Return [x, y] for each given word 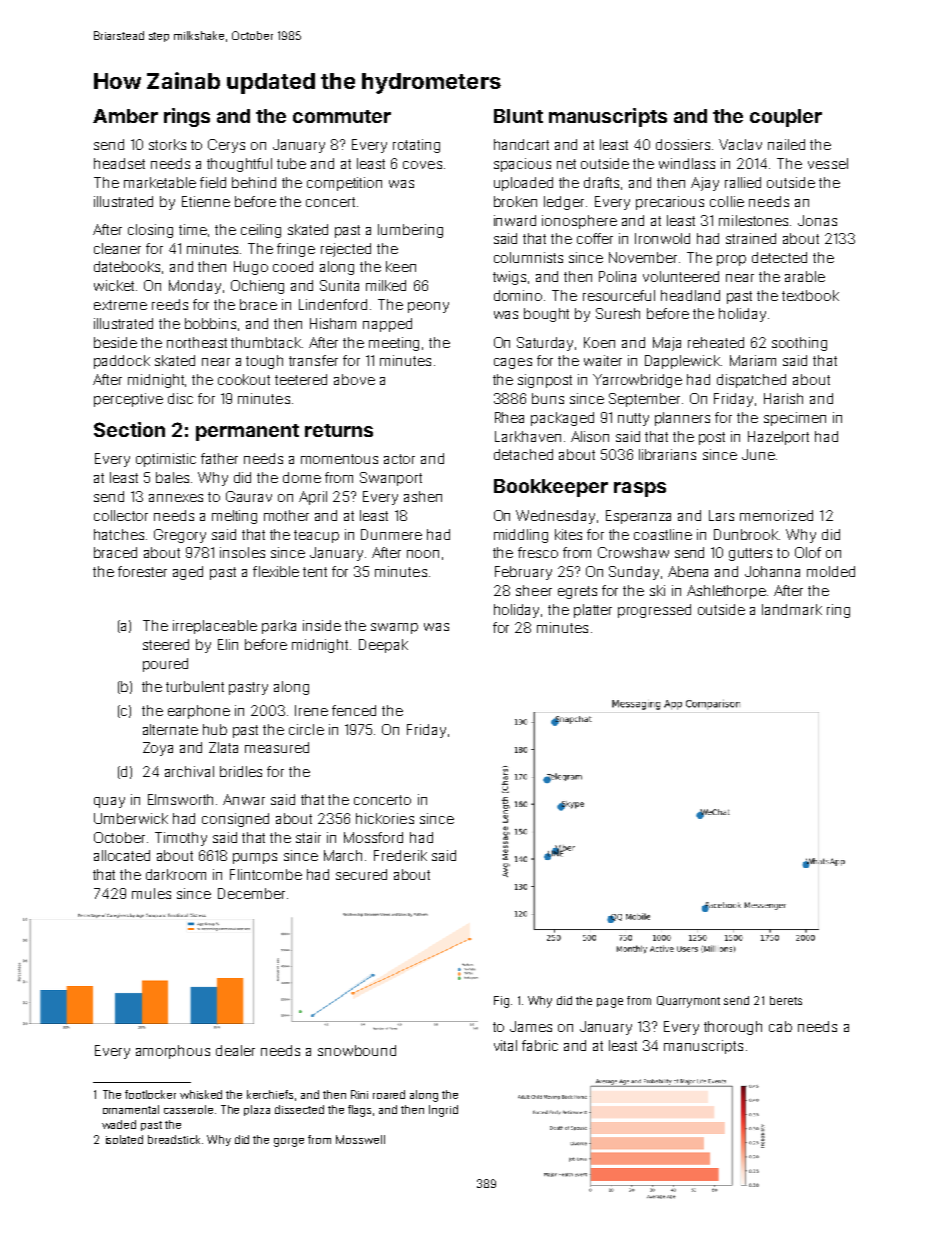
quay [109, 802]
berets [786, 1000]
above [354, 379]
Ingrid [443, 1111]
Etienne [206, 201]
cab [780, 1026]
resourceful [619, 295]
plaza [257, 1110]
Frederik [400, 855]
